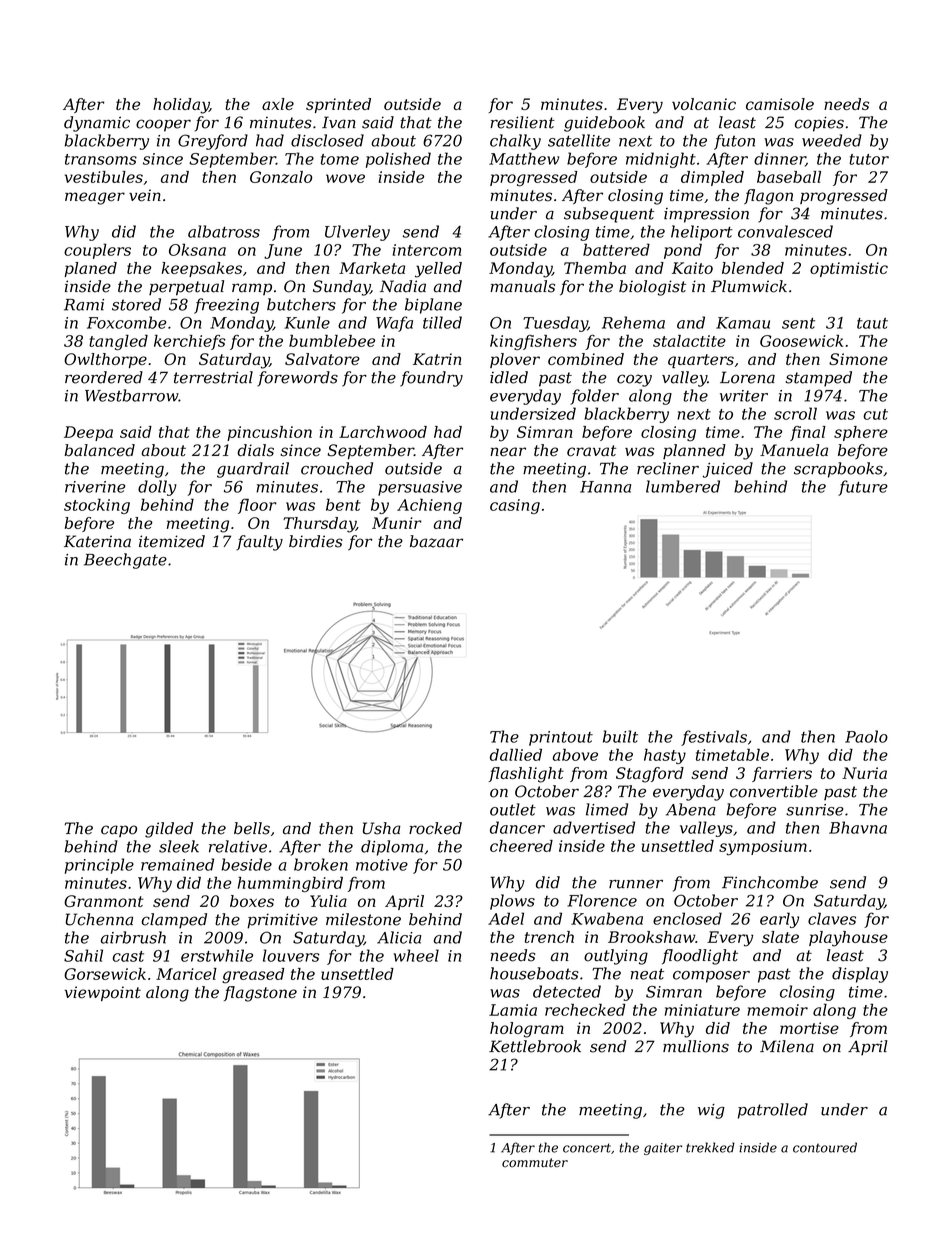 The image size is (952, 1233). I want to click on Simone, so click(858, 359).
